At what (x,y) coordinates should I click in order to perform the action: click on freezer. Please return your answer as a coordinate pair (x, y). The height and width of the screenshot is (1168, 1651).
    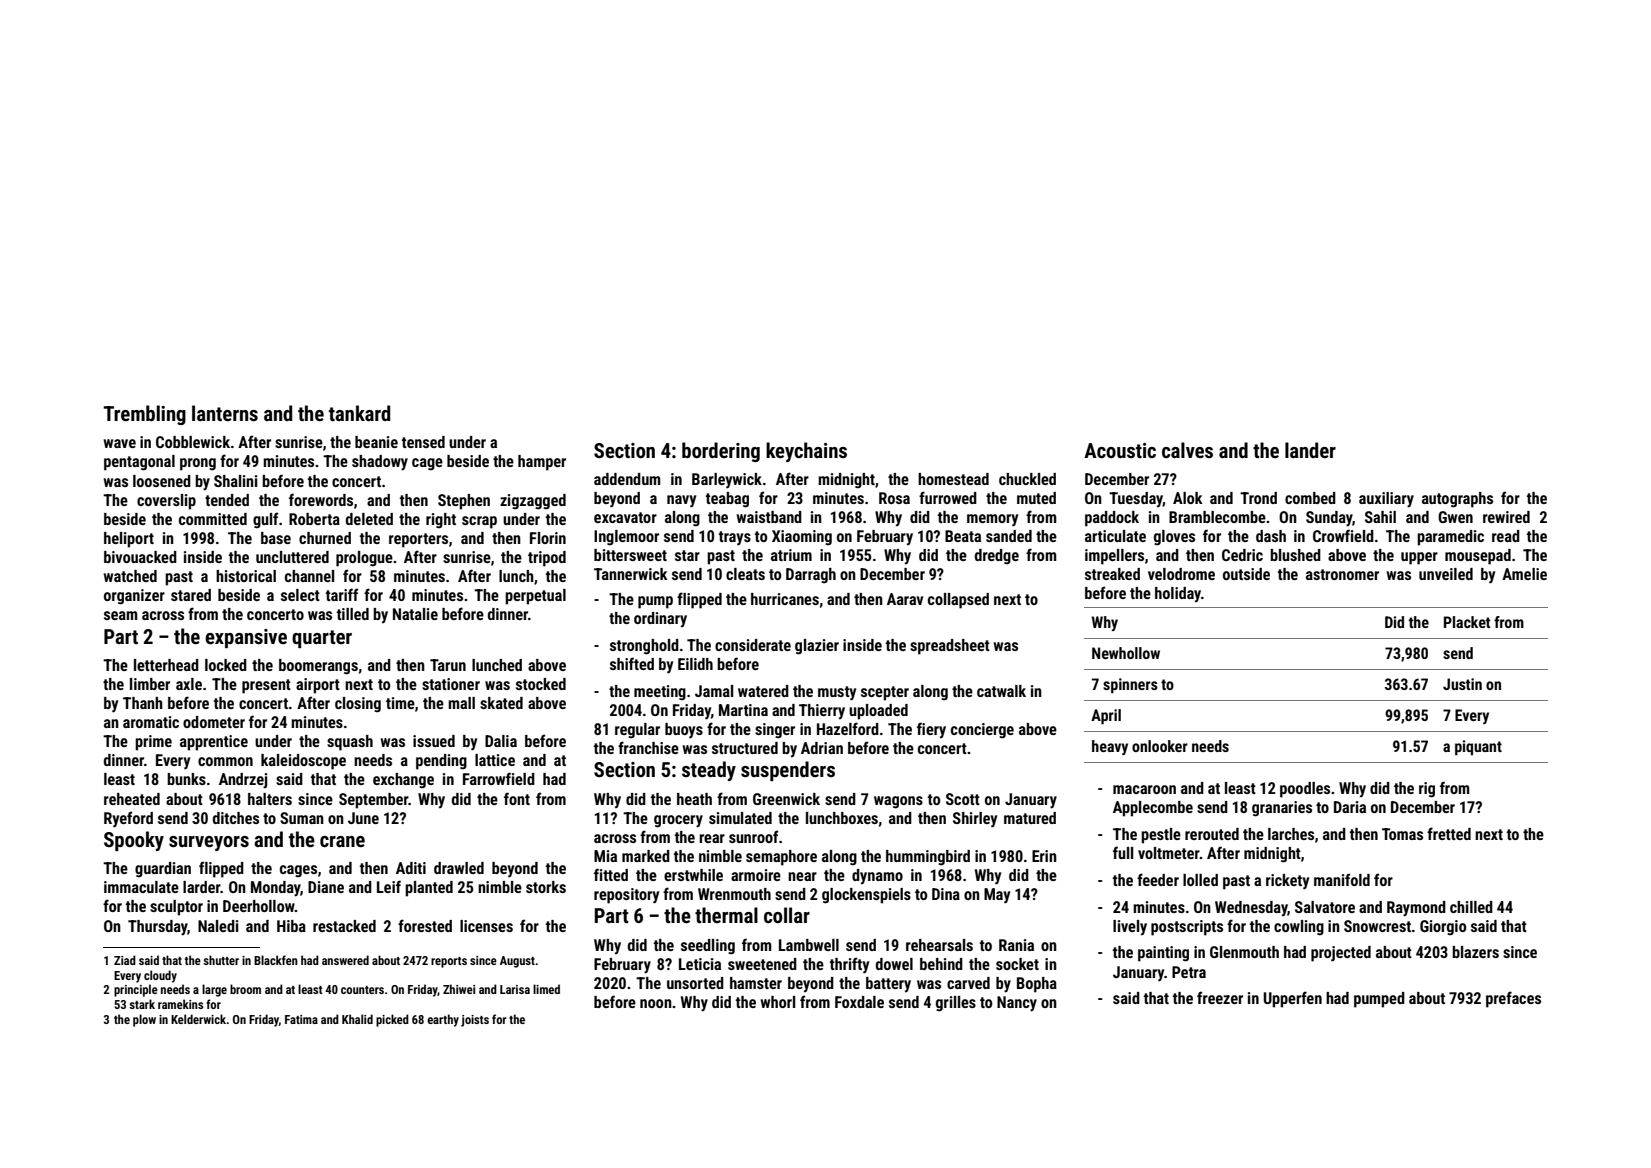
    Looking at the image, I should click on (1220, 997).
